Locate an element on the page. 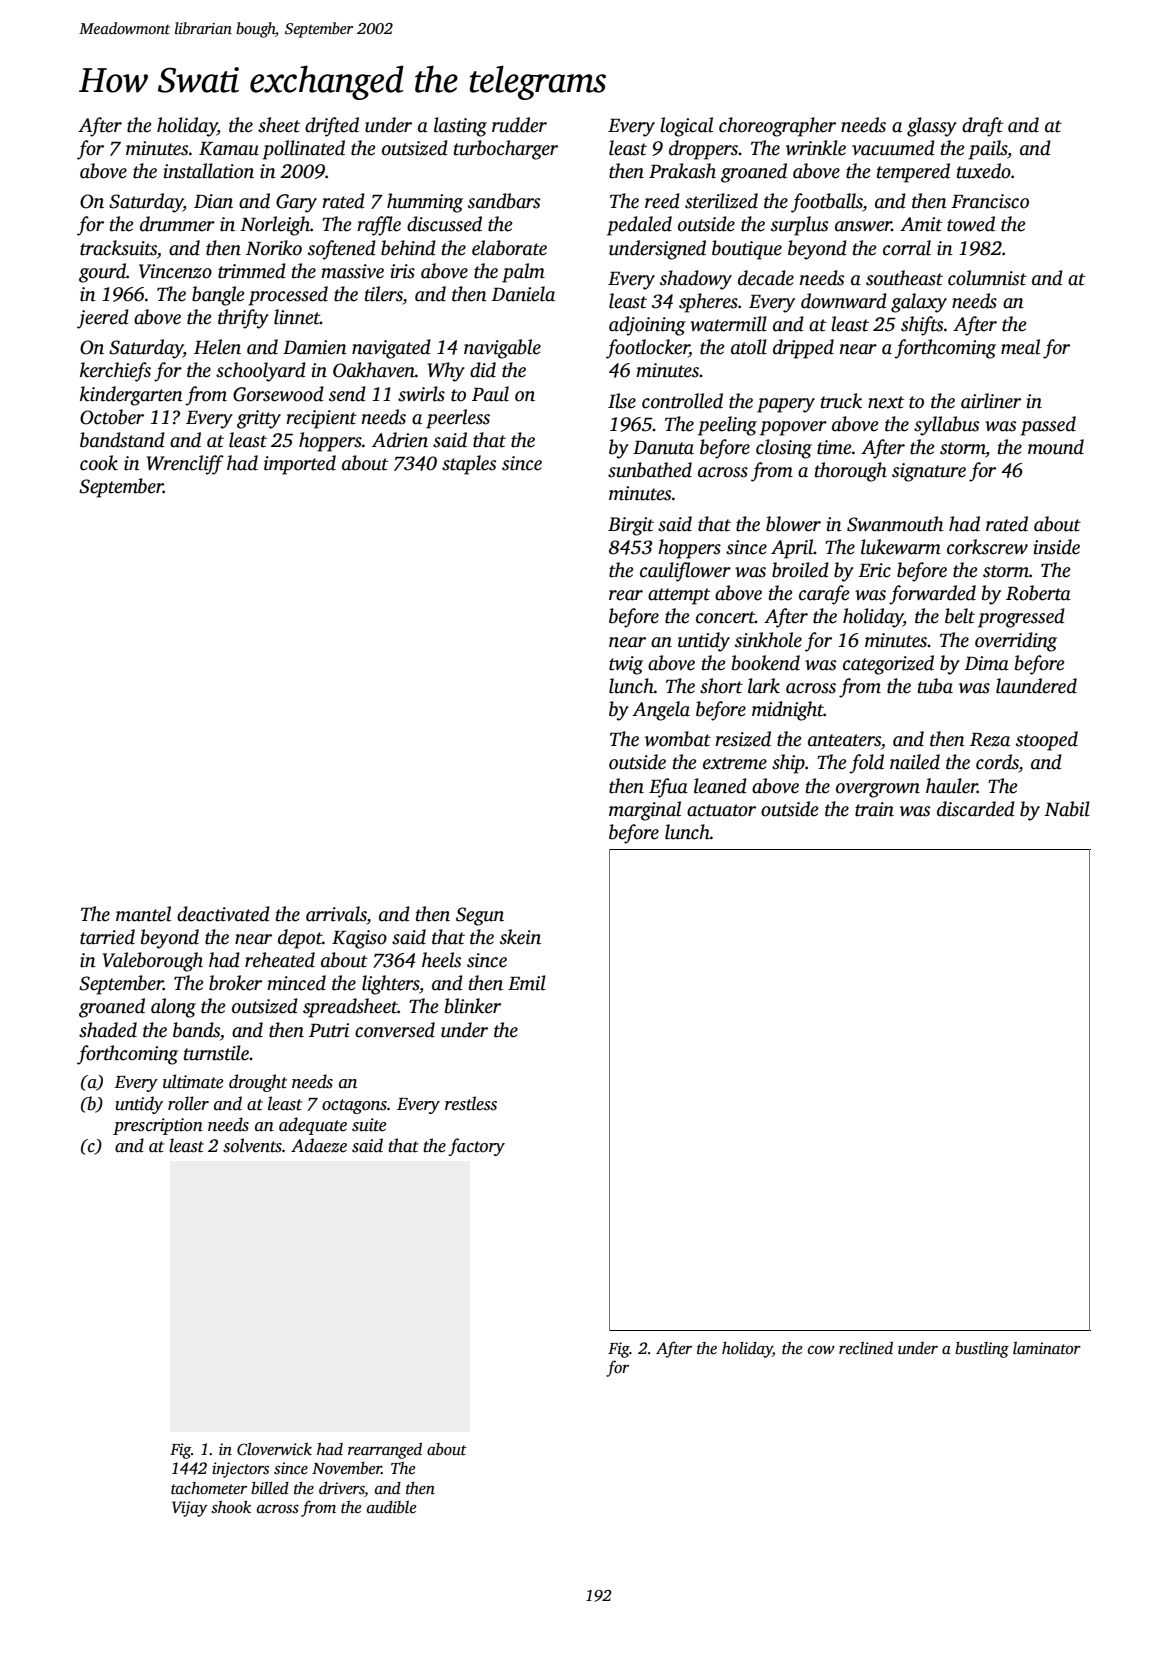 The height and width of the page is (1655, 1170). deactivated is located at coordinates (223, 914).
